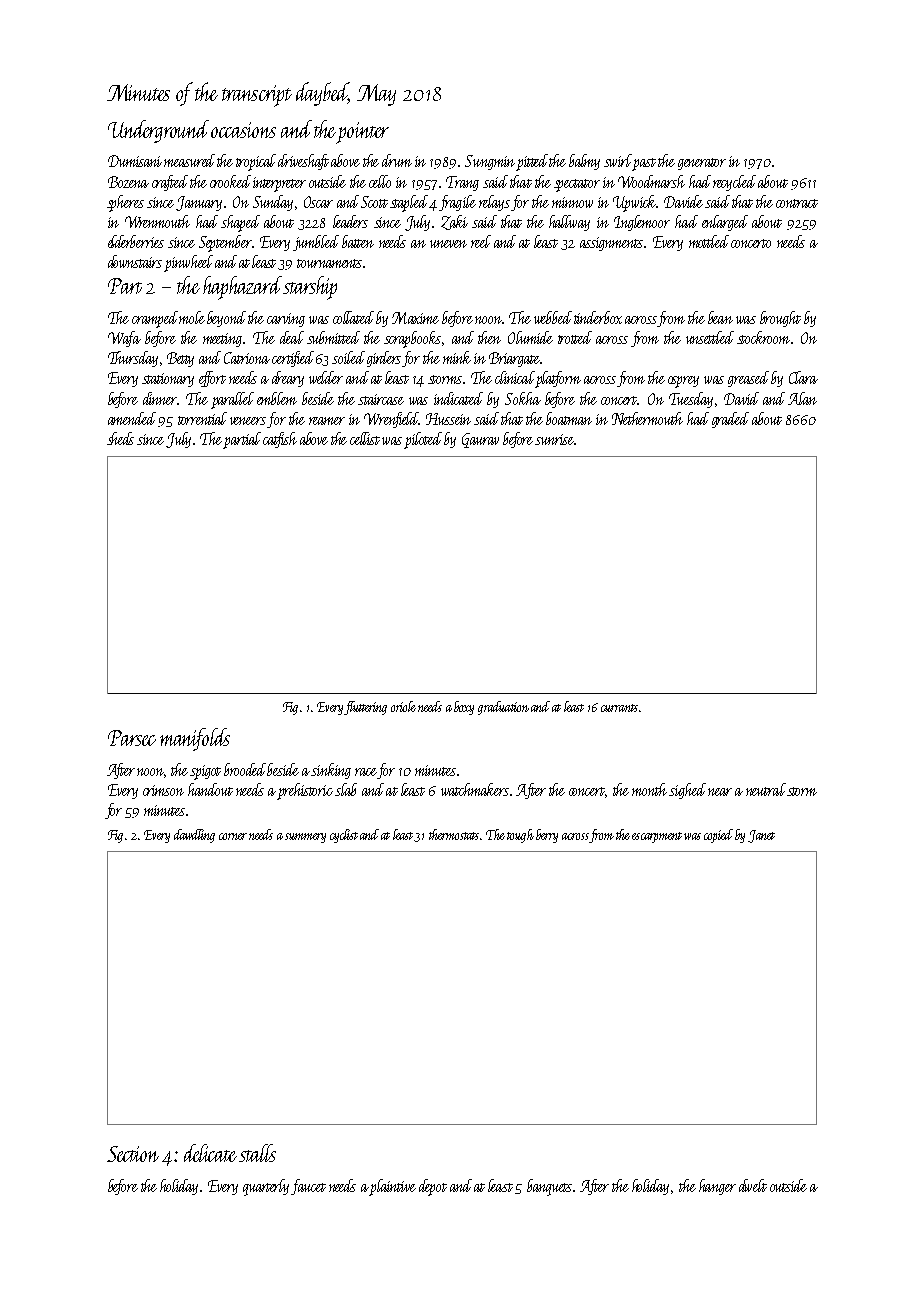  Describe the element at coordinates (717, 1187) in the page. I see `hanger` at that location.
